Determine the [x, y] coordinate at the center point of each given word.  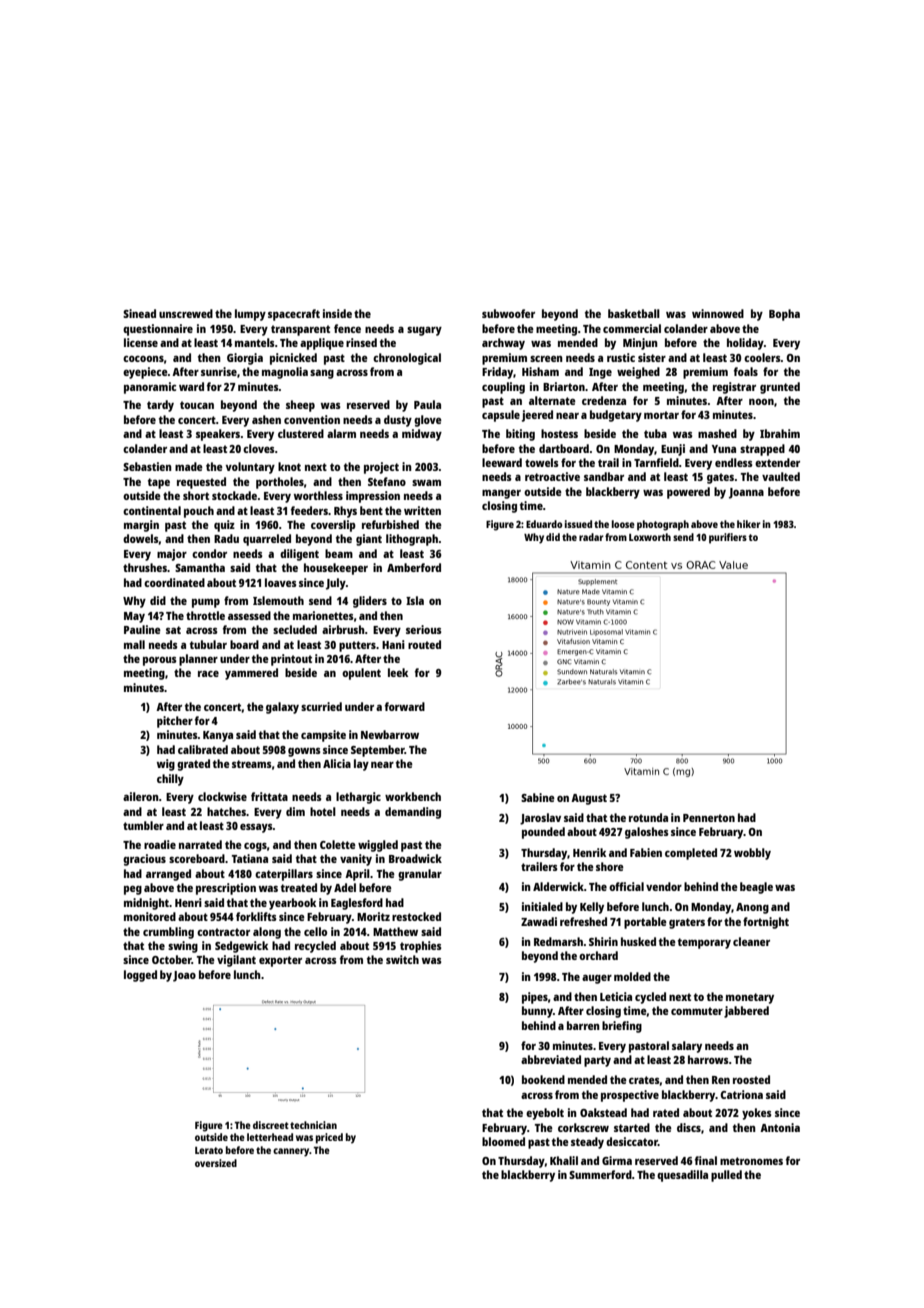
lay [361, 765]
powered [688, 493]
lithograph [412, 540]
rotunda [648, 817]
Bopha [784, 315]
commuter [697, 1011]
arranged [168, 875]
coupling [503, 388]
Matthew [395, 931]
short [196, 495]
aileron [141, 796]
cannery [291, 1152]
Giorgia [245, 359]
